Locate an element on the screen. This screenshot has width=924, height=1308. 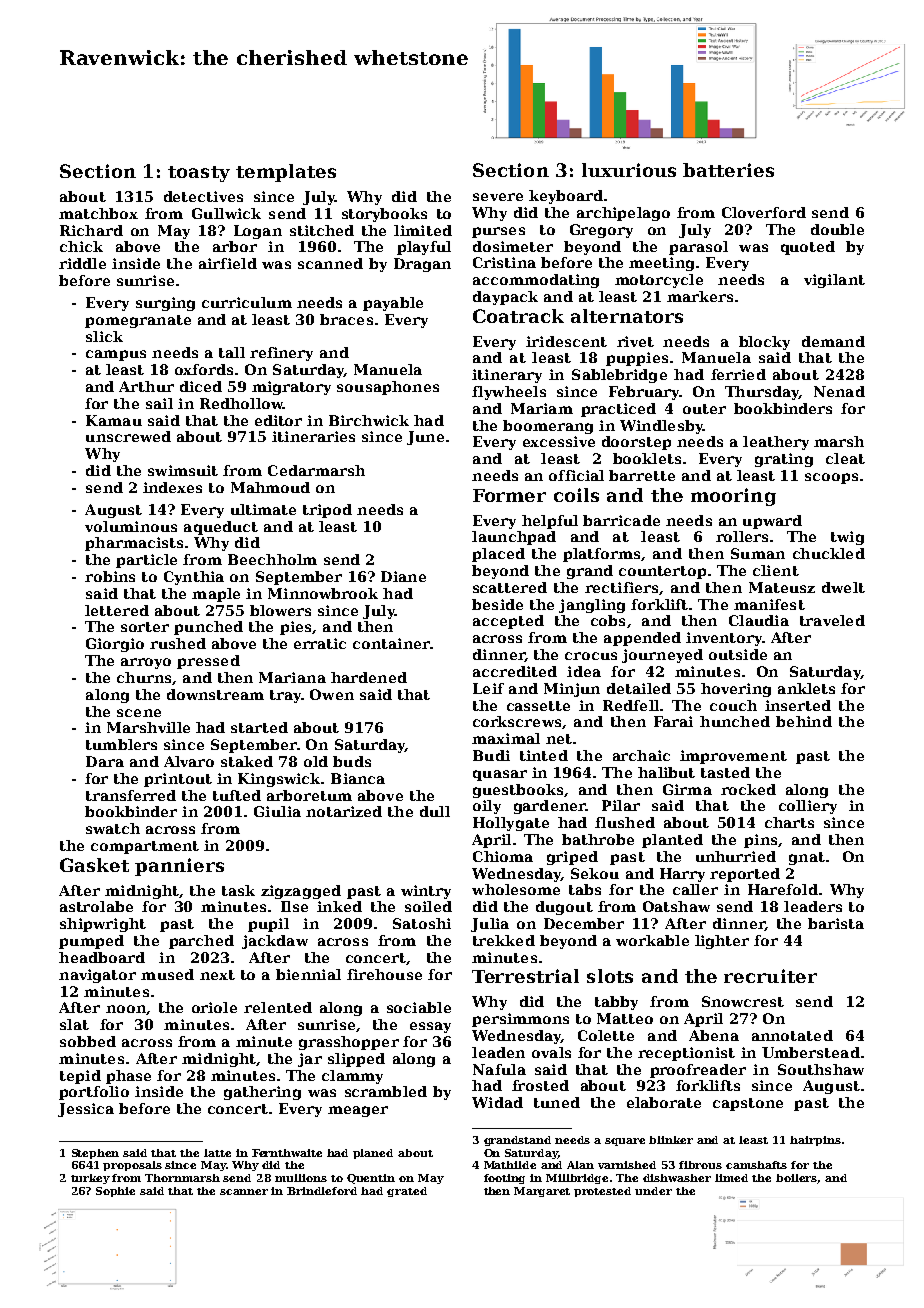
improvement is located at coordinates (733, 757).
